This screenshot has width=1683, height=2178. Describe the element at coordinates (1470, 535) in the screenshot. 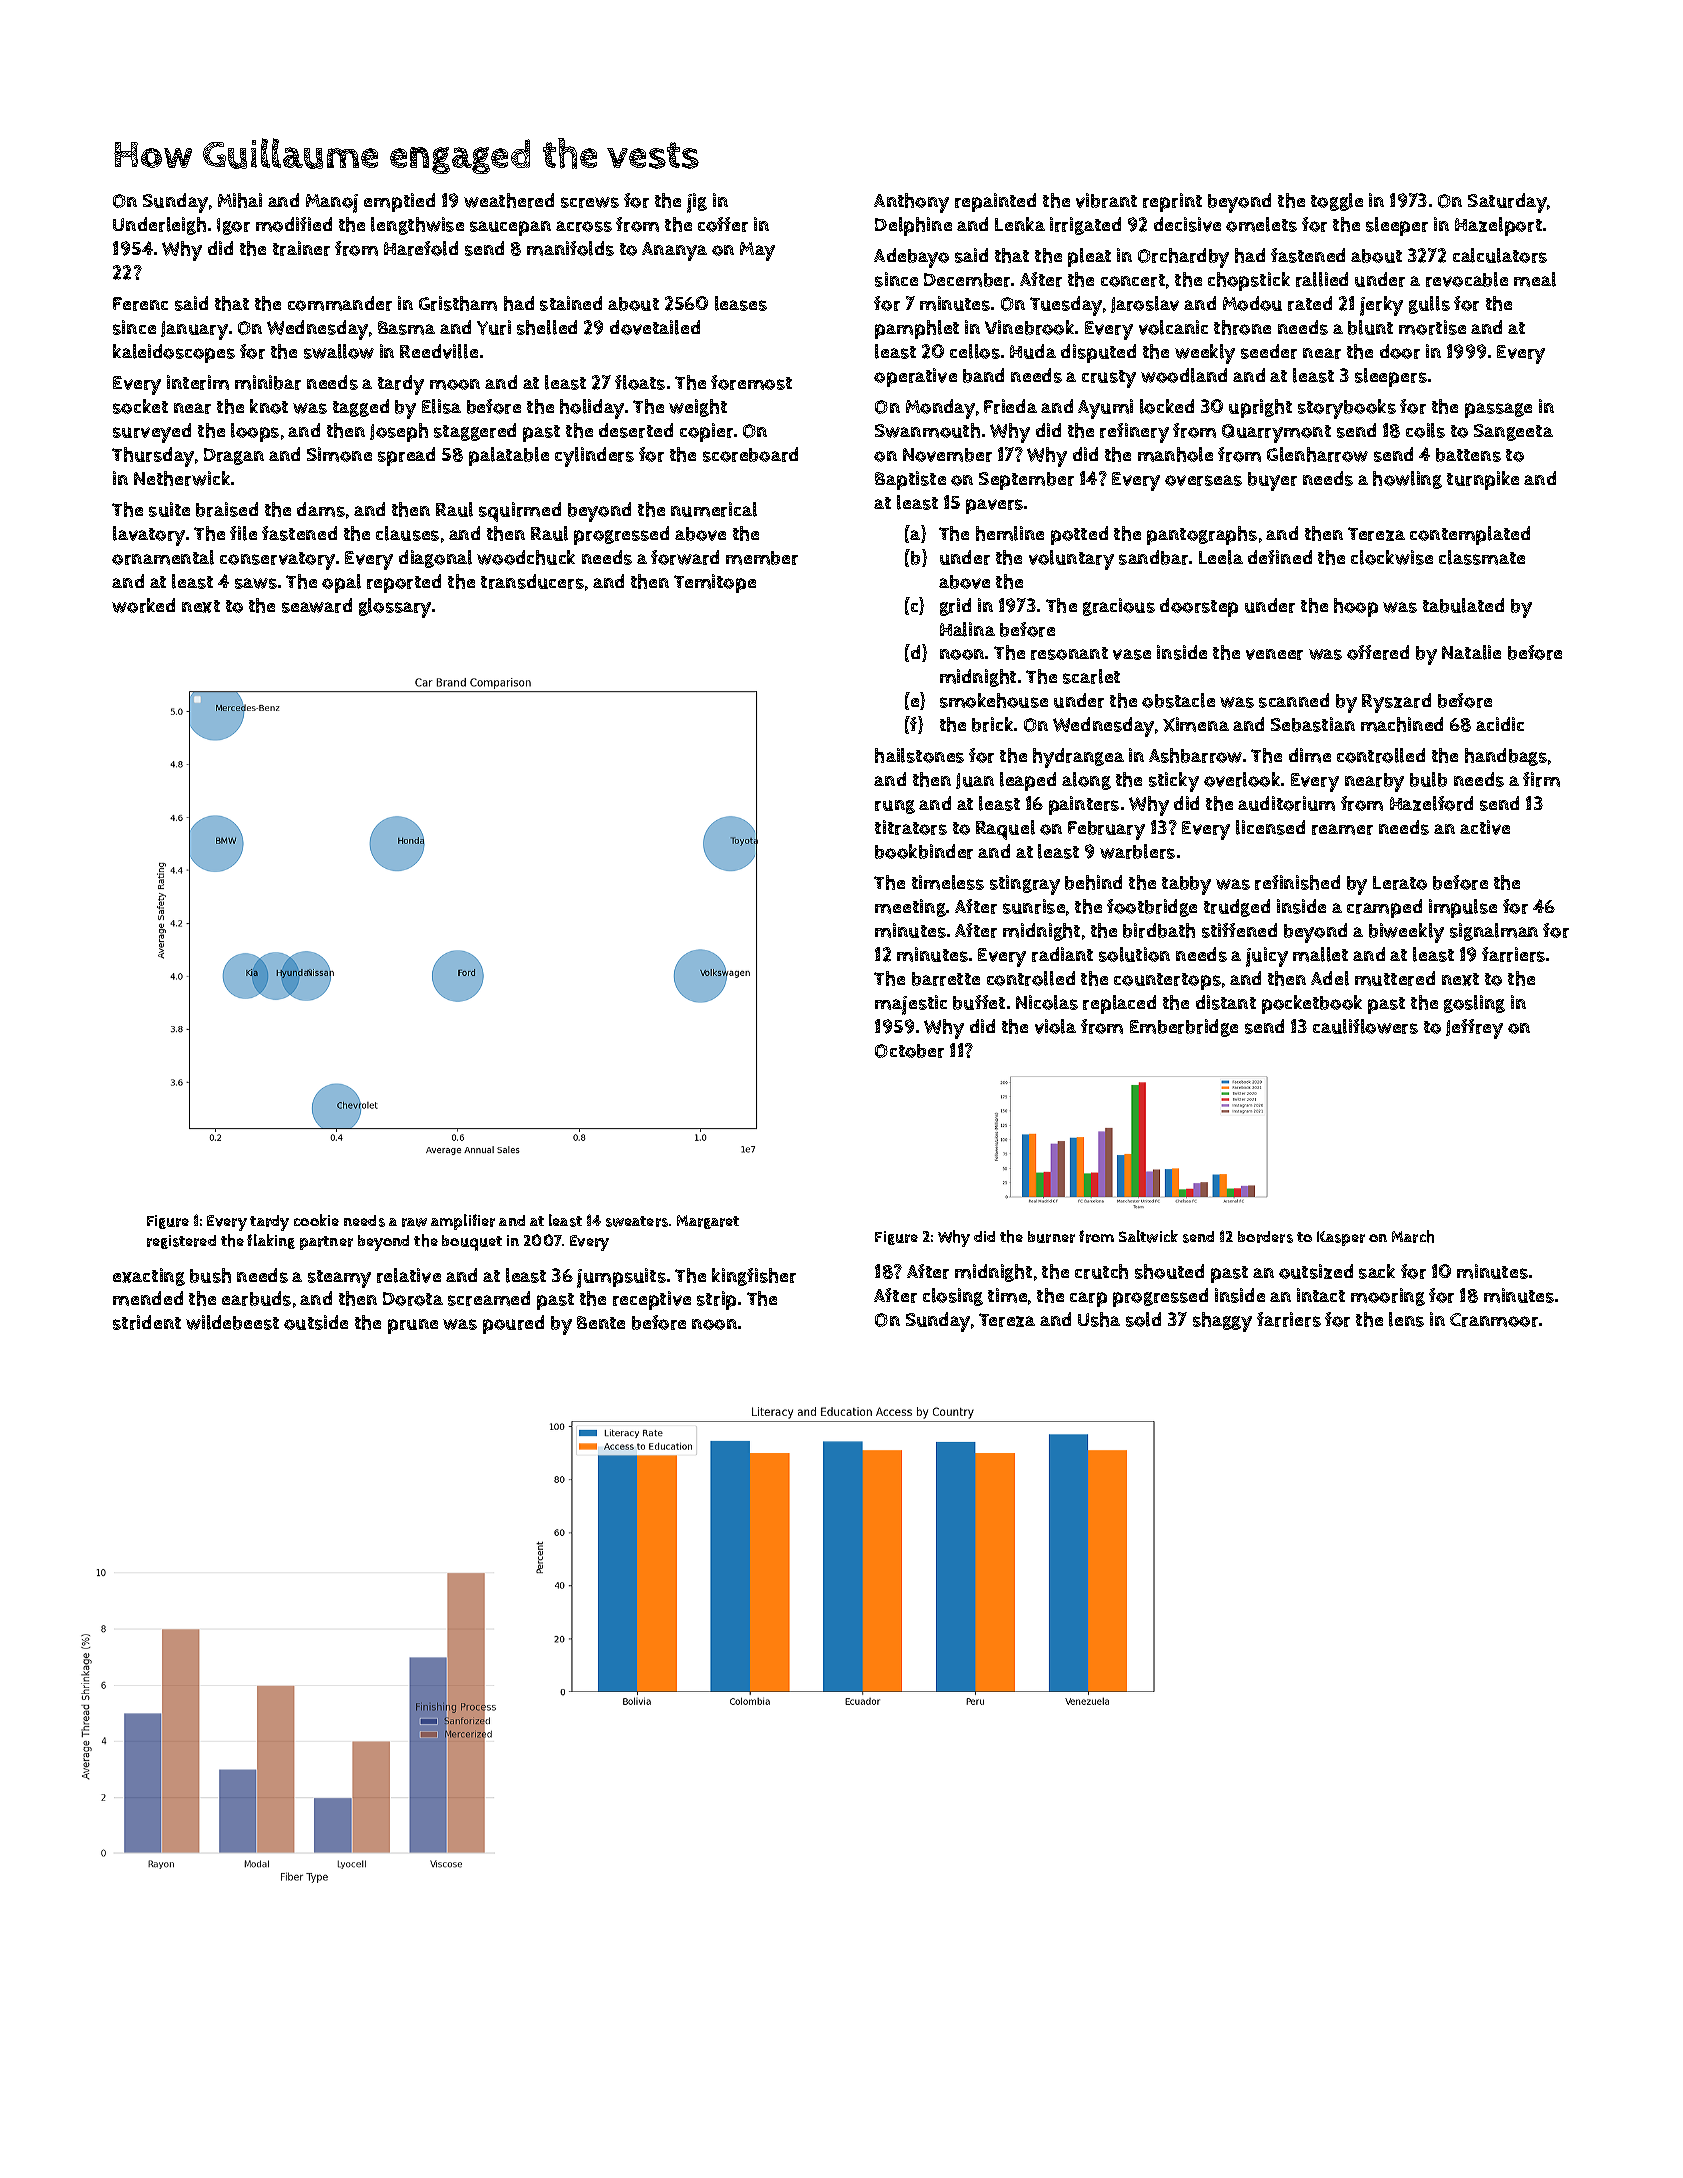

I see `contemplated` at that location.
